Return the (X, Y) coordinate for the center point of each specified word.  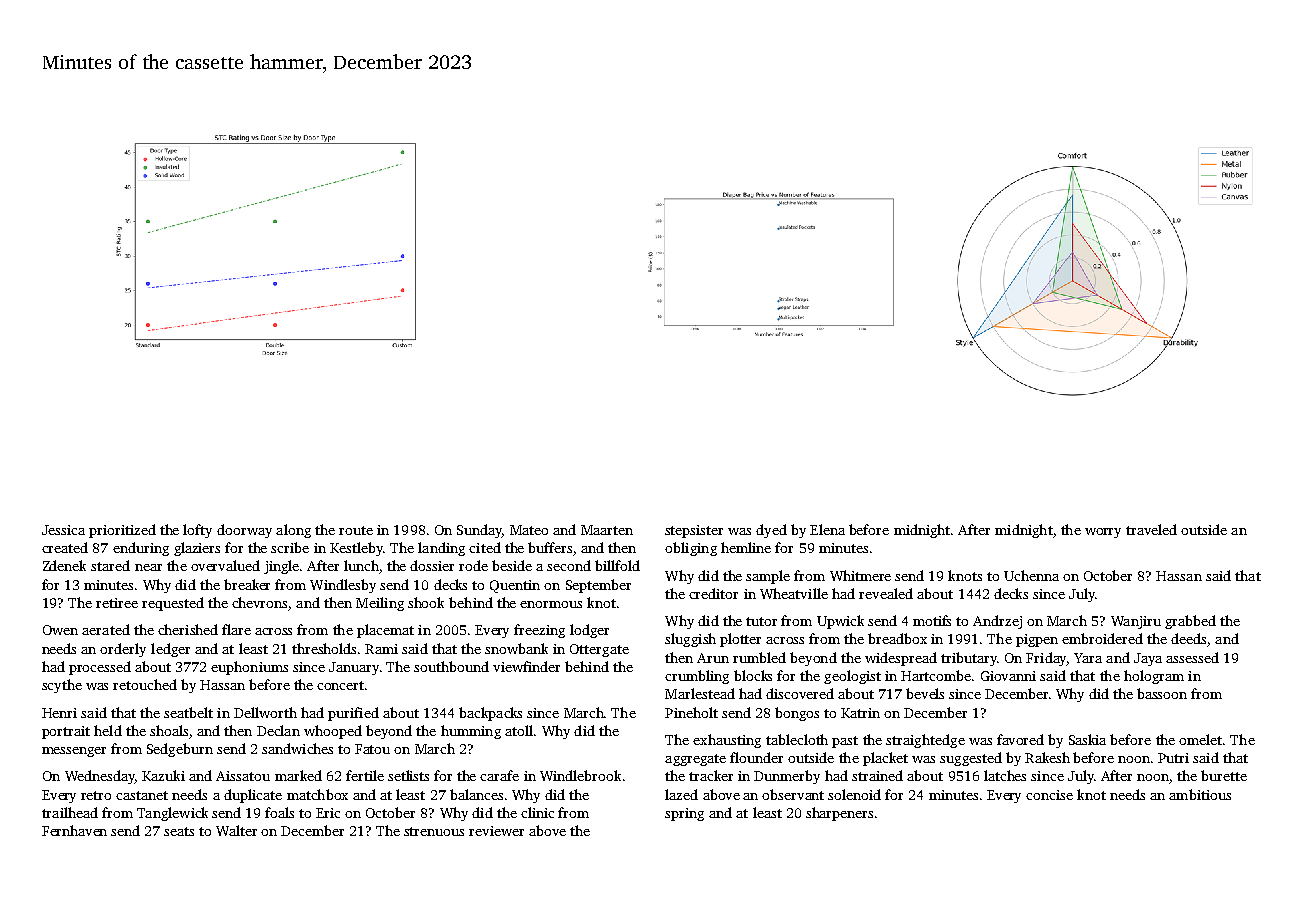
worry (1103, 533)
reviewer (496, 831)
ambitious (1200, 794)
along (293, 531)
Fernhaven (74, 830)
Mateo (529, 530)
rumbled (759, 657)
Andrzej (997, 622)
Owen (60, 630)
